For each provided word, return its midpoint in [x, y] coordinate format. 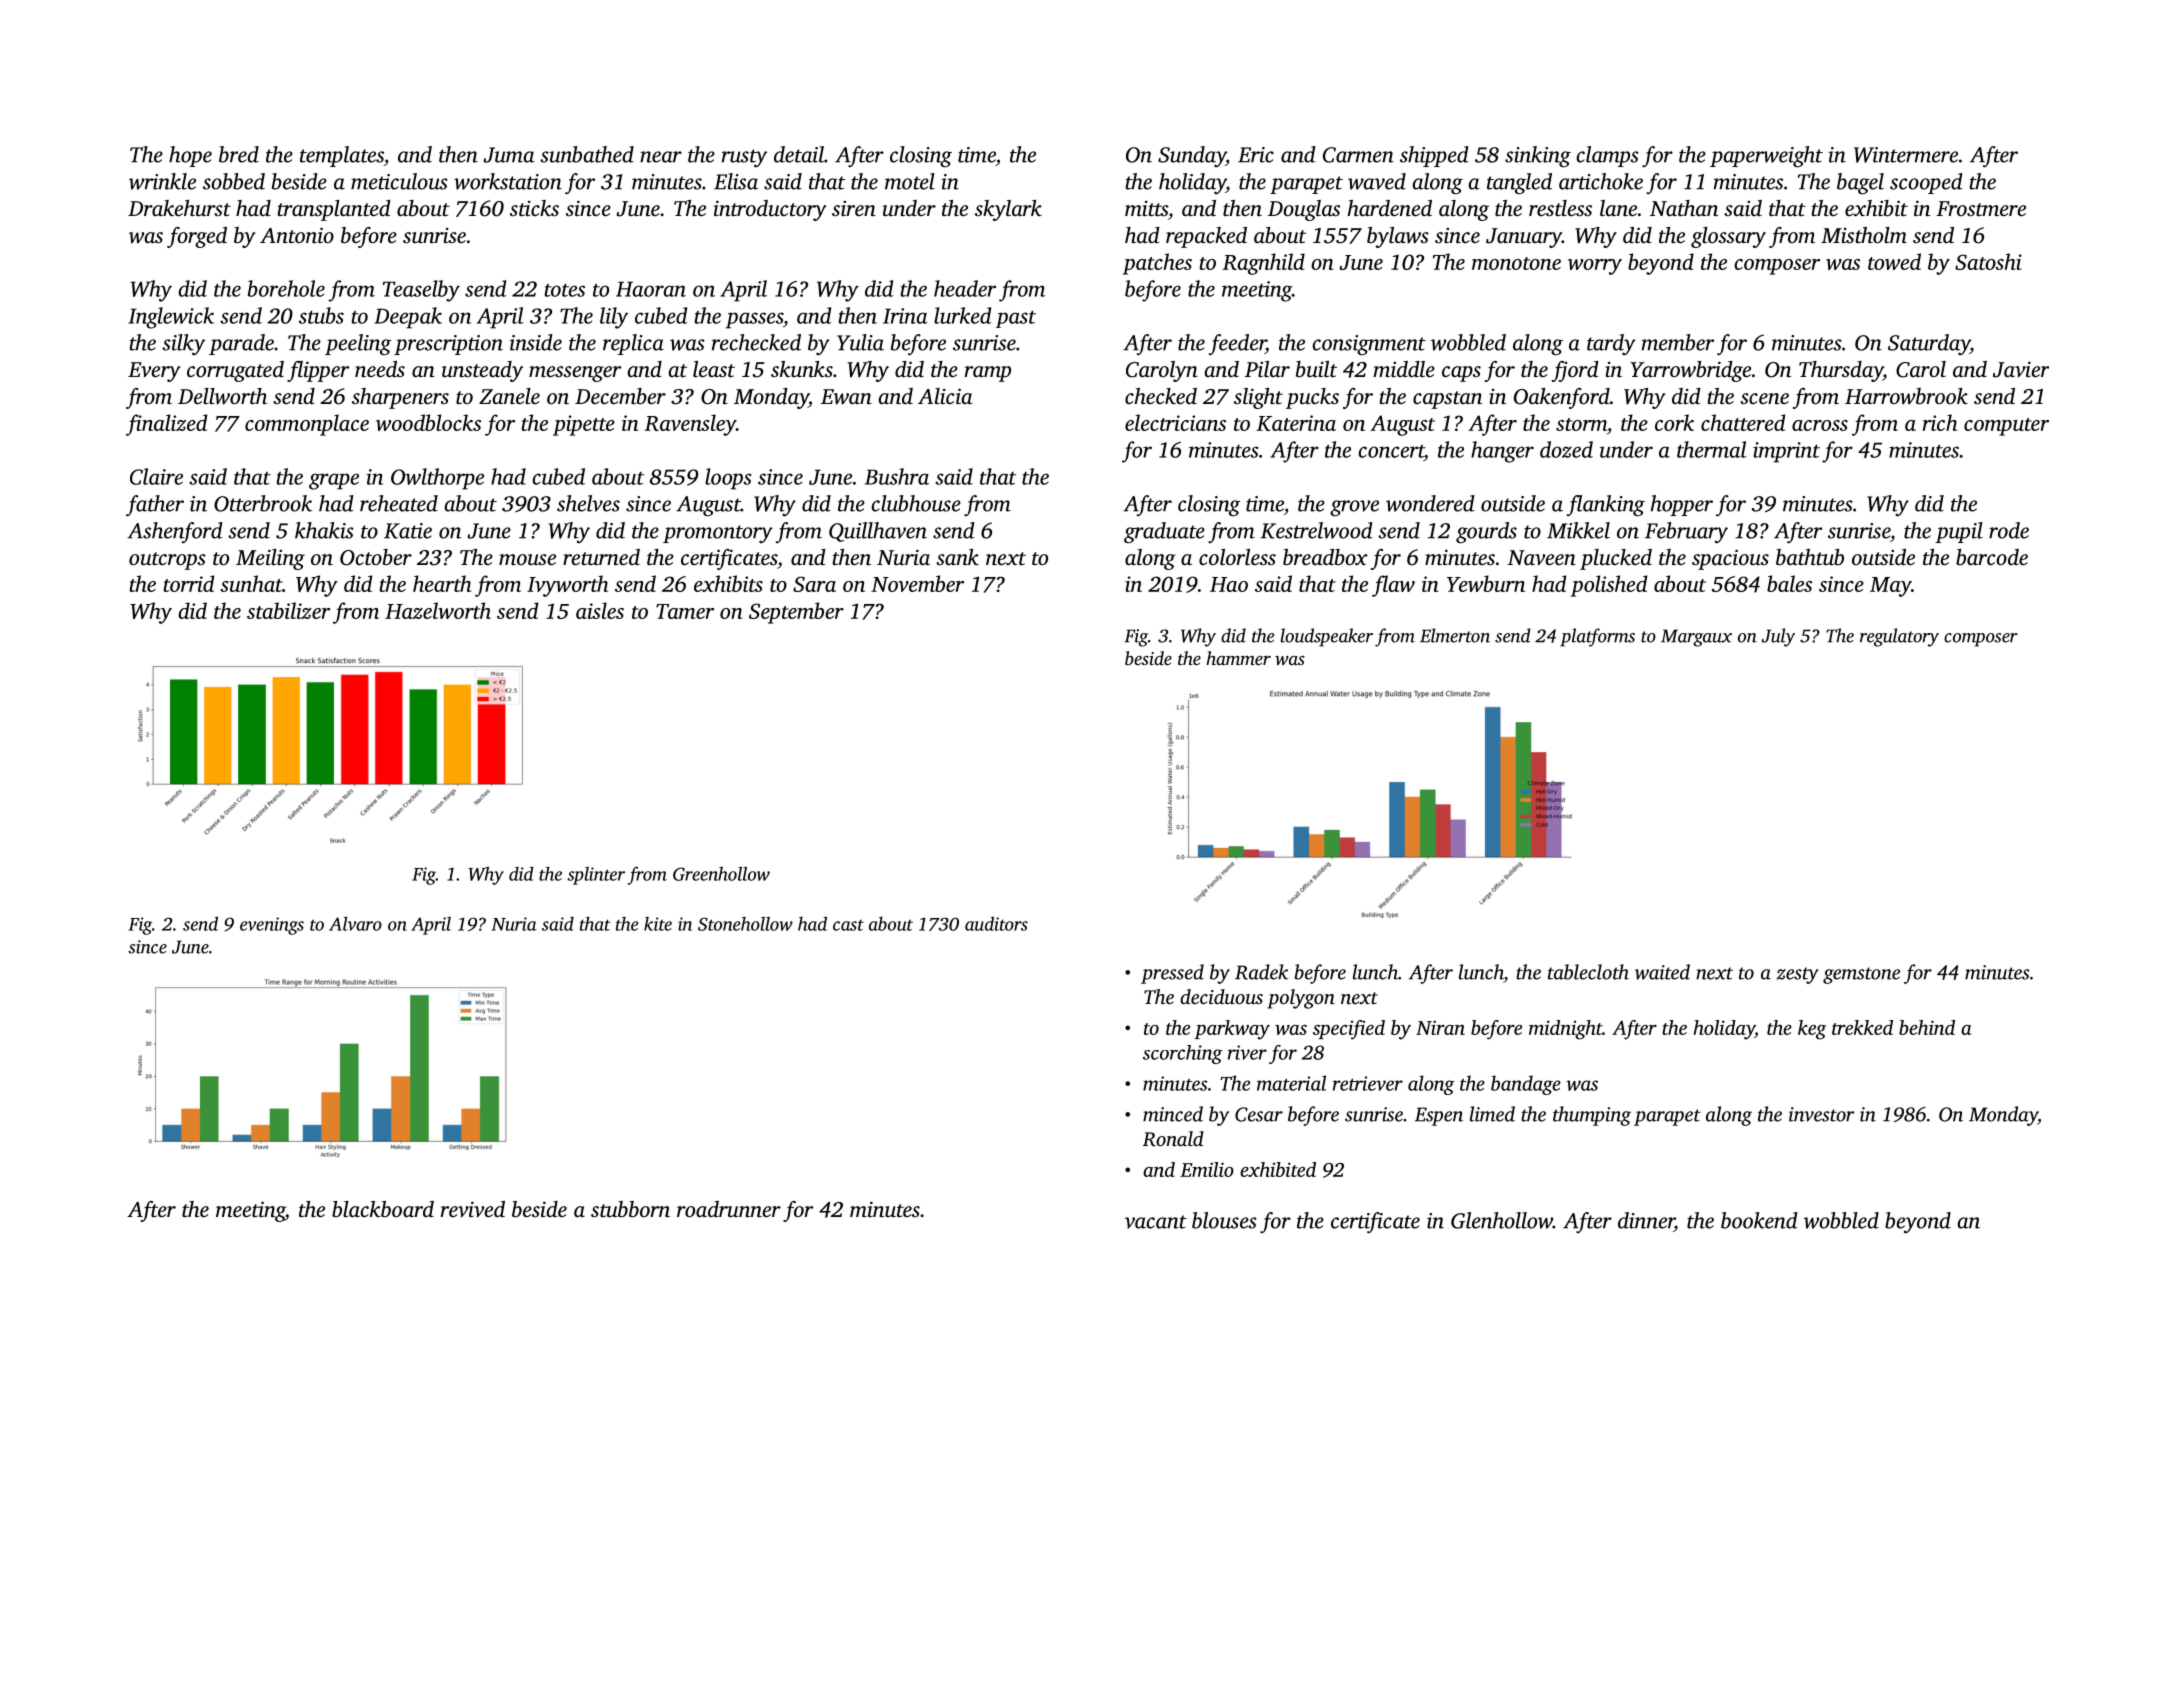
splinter [596, 876]
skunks [802, 369]
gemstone [1861, 975]
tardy [1611, 344]
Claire [156, 476]
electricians [1175, 422]
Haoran [651, 289]
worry [1595, 267]
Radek [1261, 972]
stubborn [630, 1209]
